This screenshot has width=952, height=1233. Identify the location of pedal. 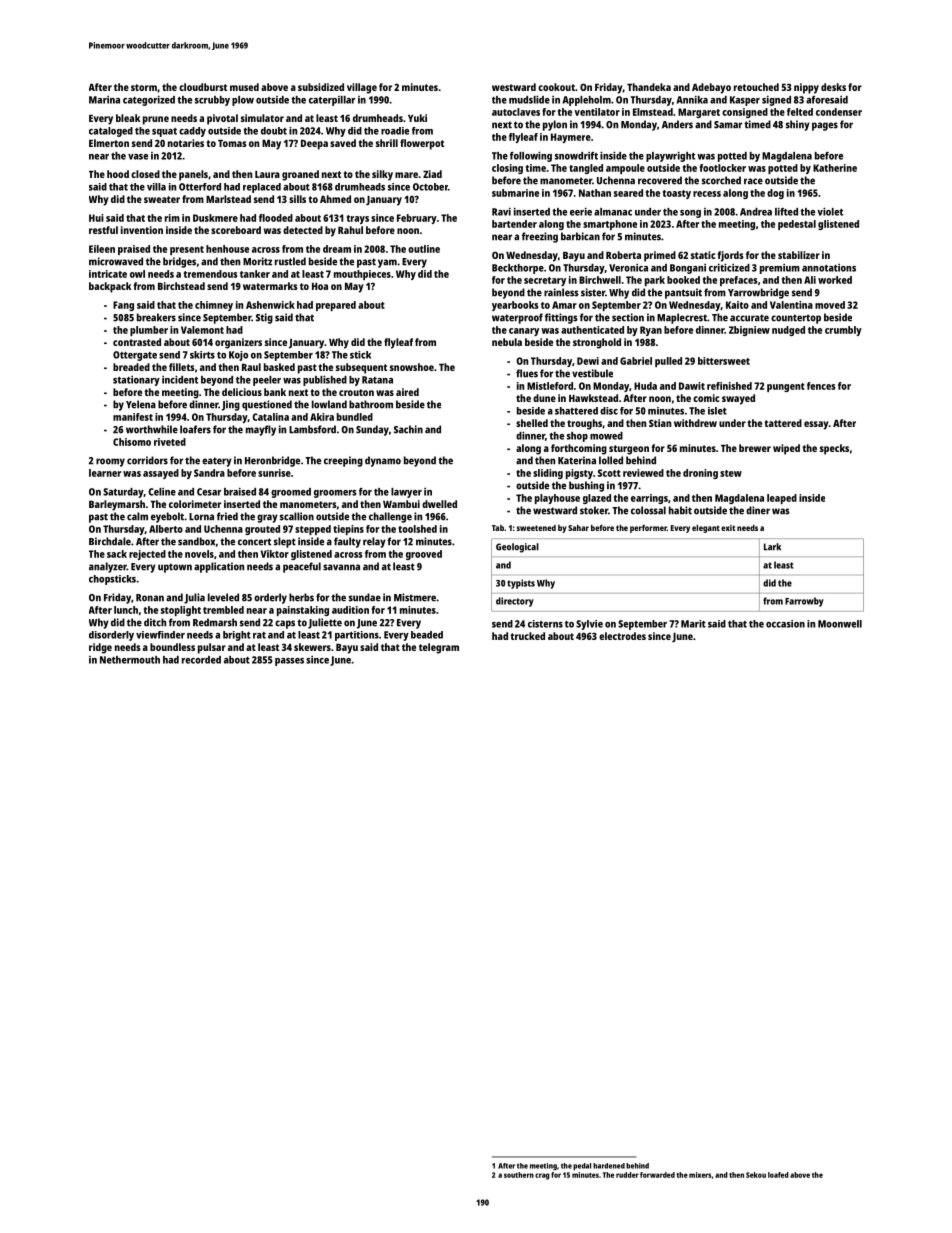
(582, 1167).
